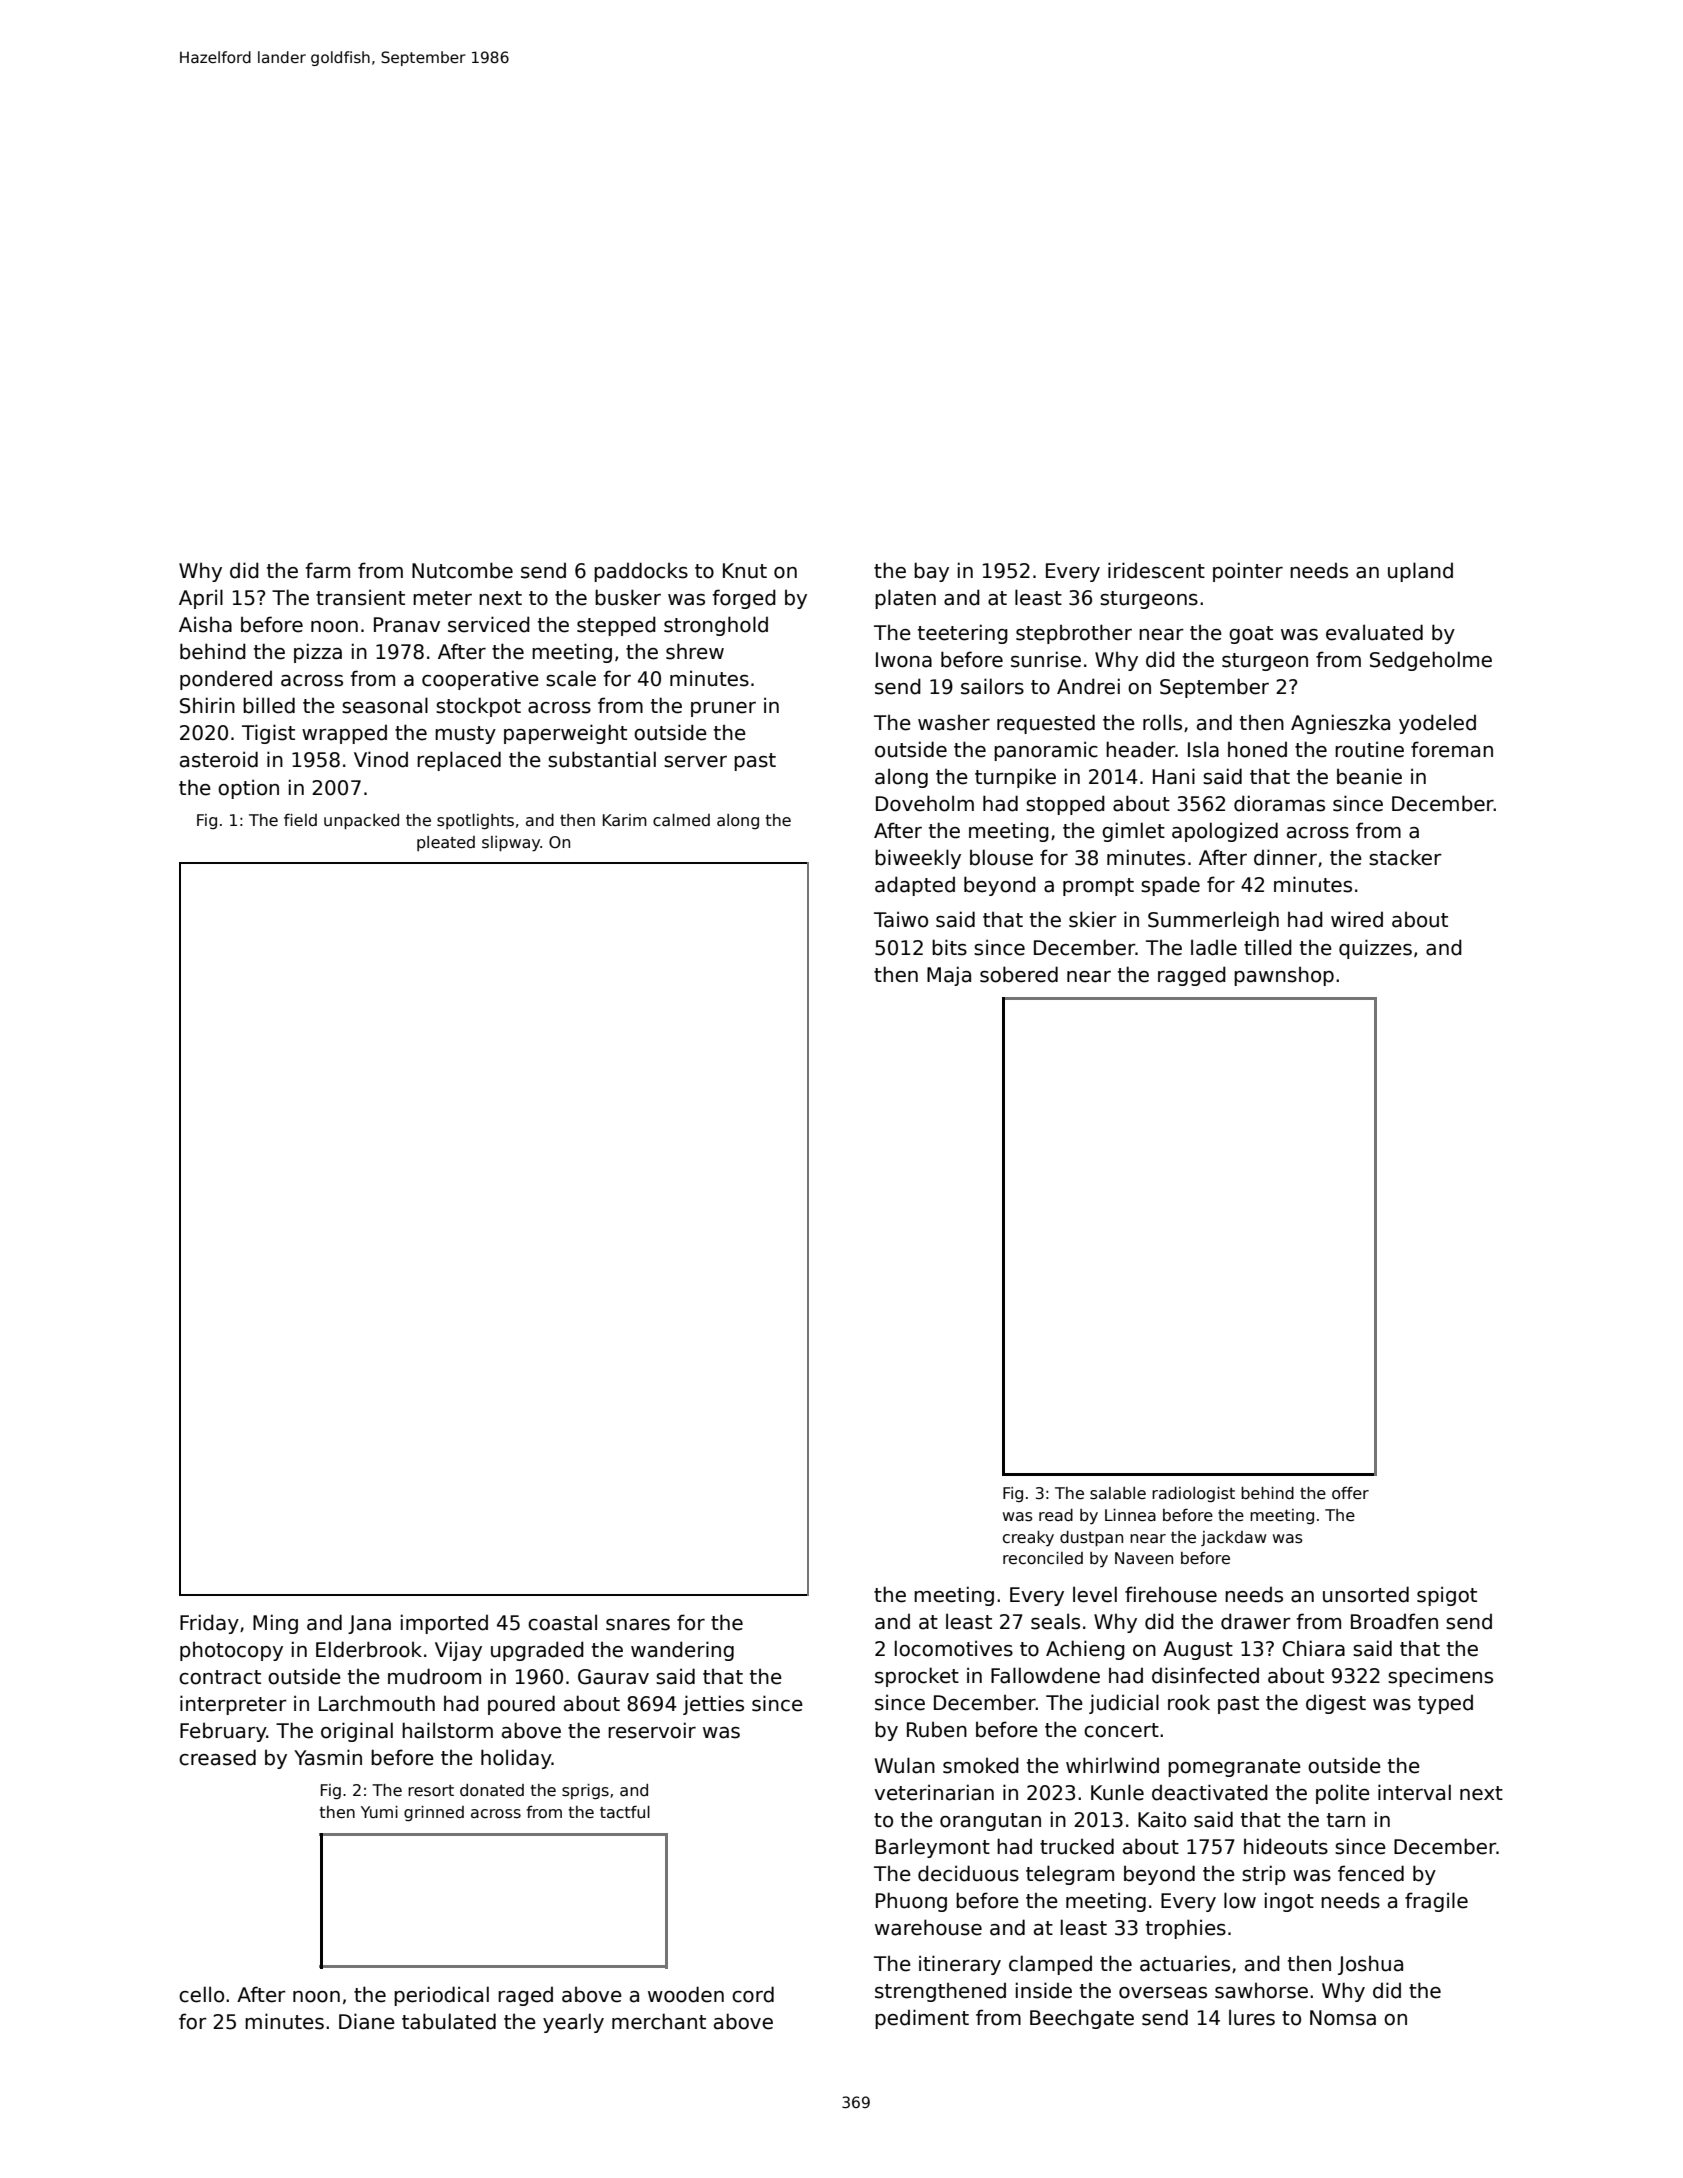 Image resolution: width=1683 pixels, height=2178 pixels. I want to click on raged, so click(525, 1996).
